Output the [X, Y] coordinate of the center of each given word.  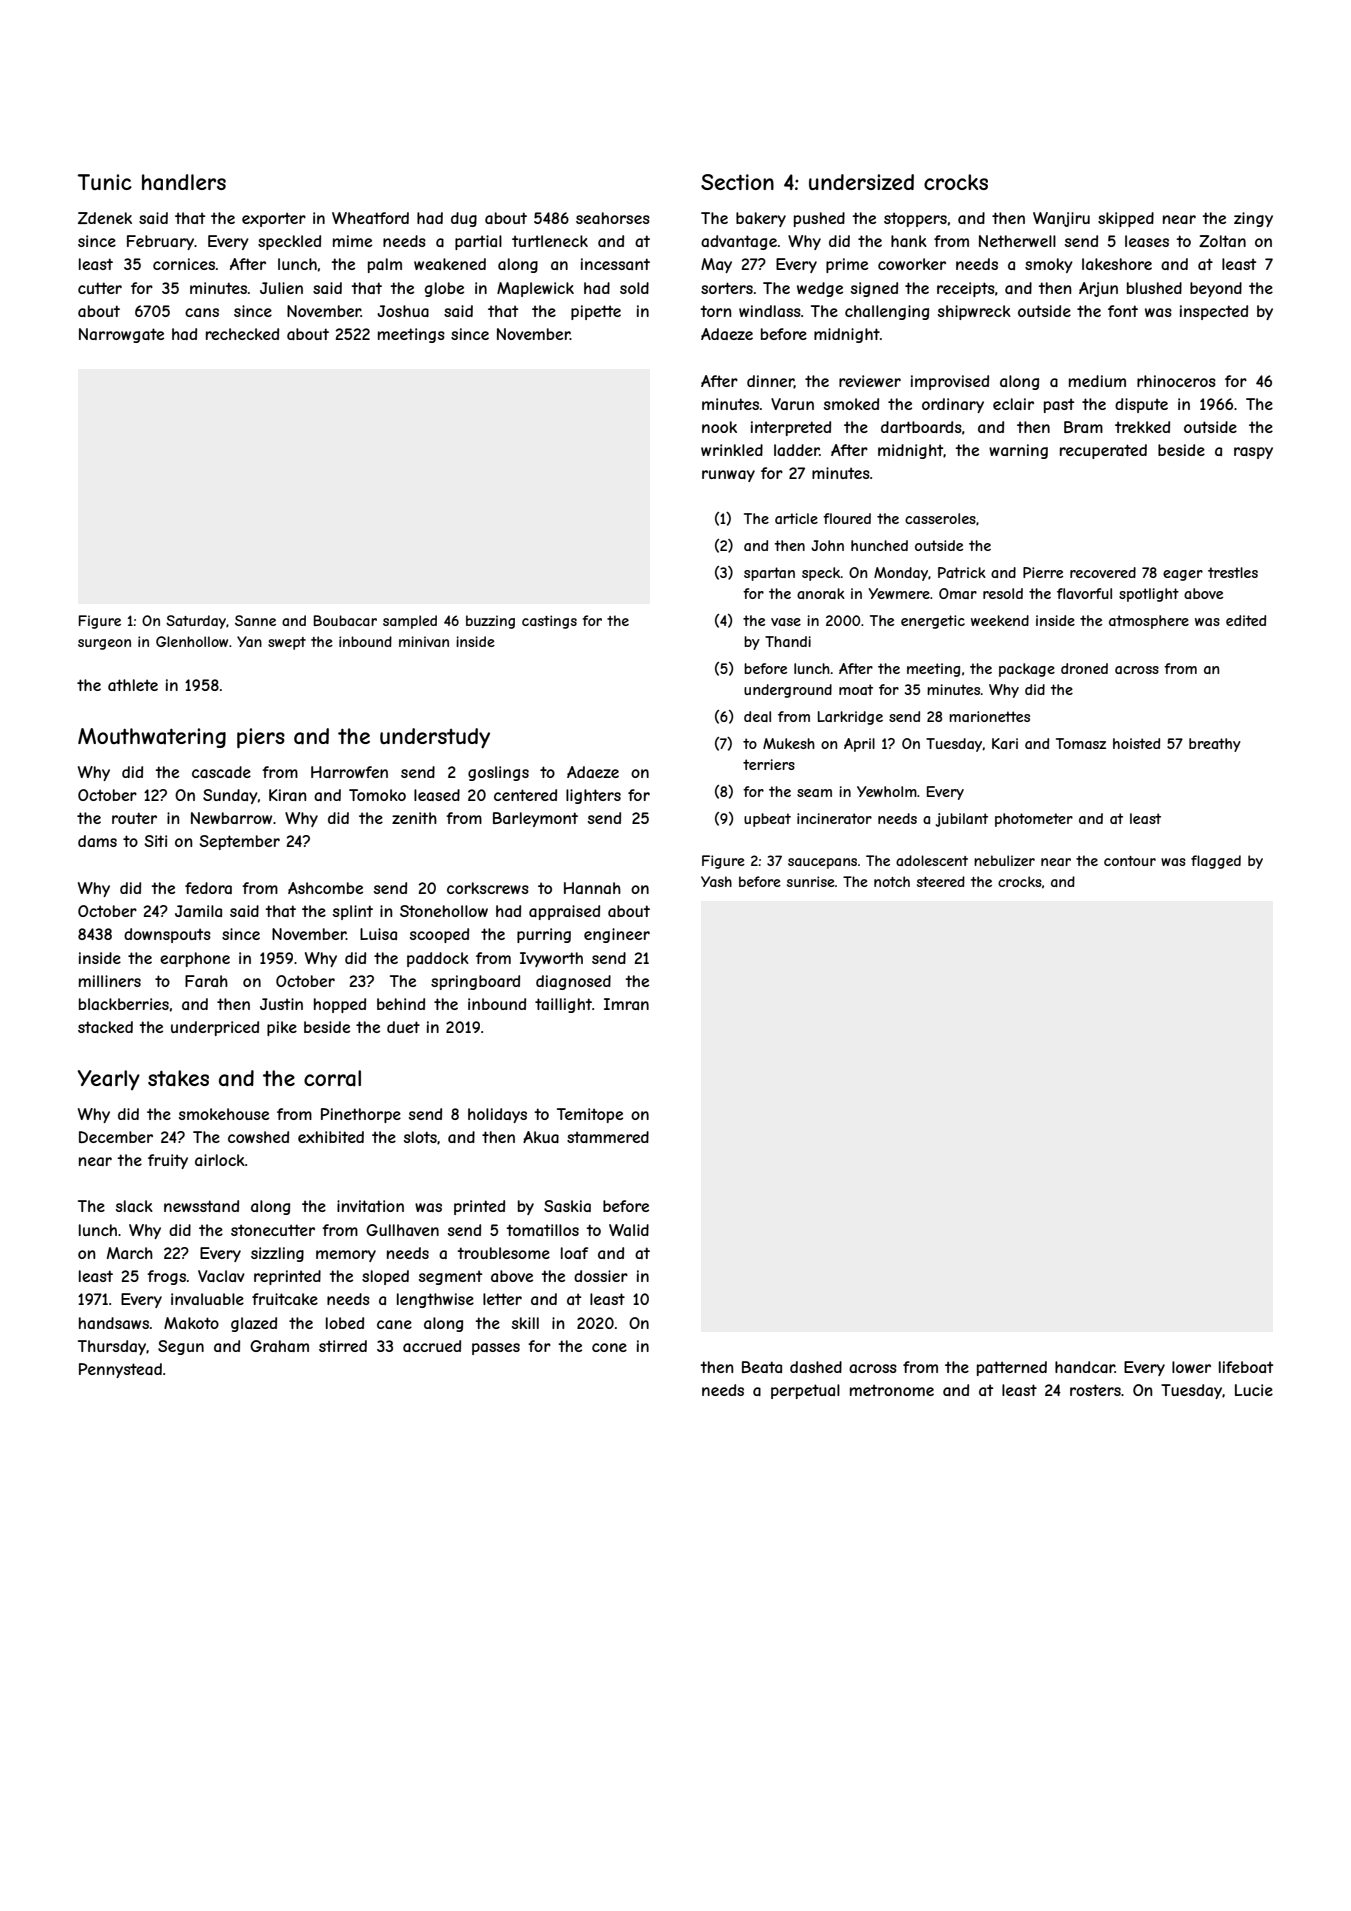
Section [737, 182]
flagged [1216, 862]
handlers [184, 182]
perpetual [805, 1391]
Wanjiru [1061, 219]
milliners [110, 981]
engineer [617, 935]
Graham [279, 1346]
